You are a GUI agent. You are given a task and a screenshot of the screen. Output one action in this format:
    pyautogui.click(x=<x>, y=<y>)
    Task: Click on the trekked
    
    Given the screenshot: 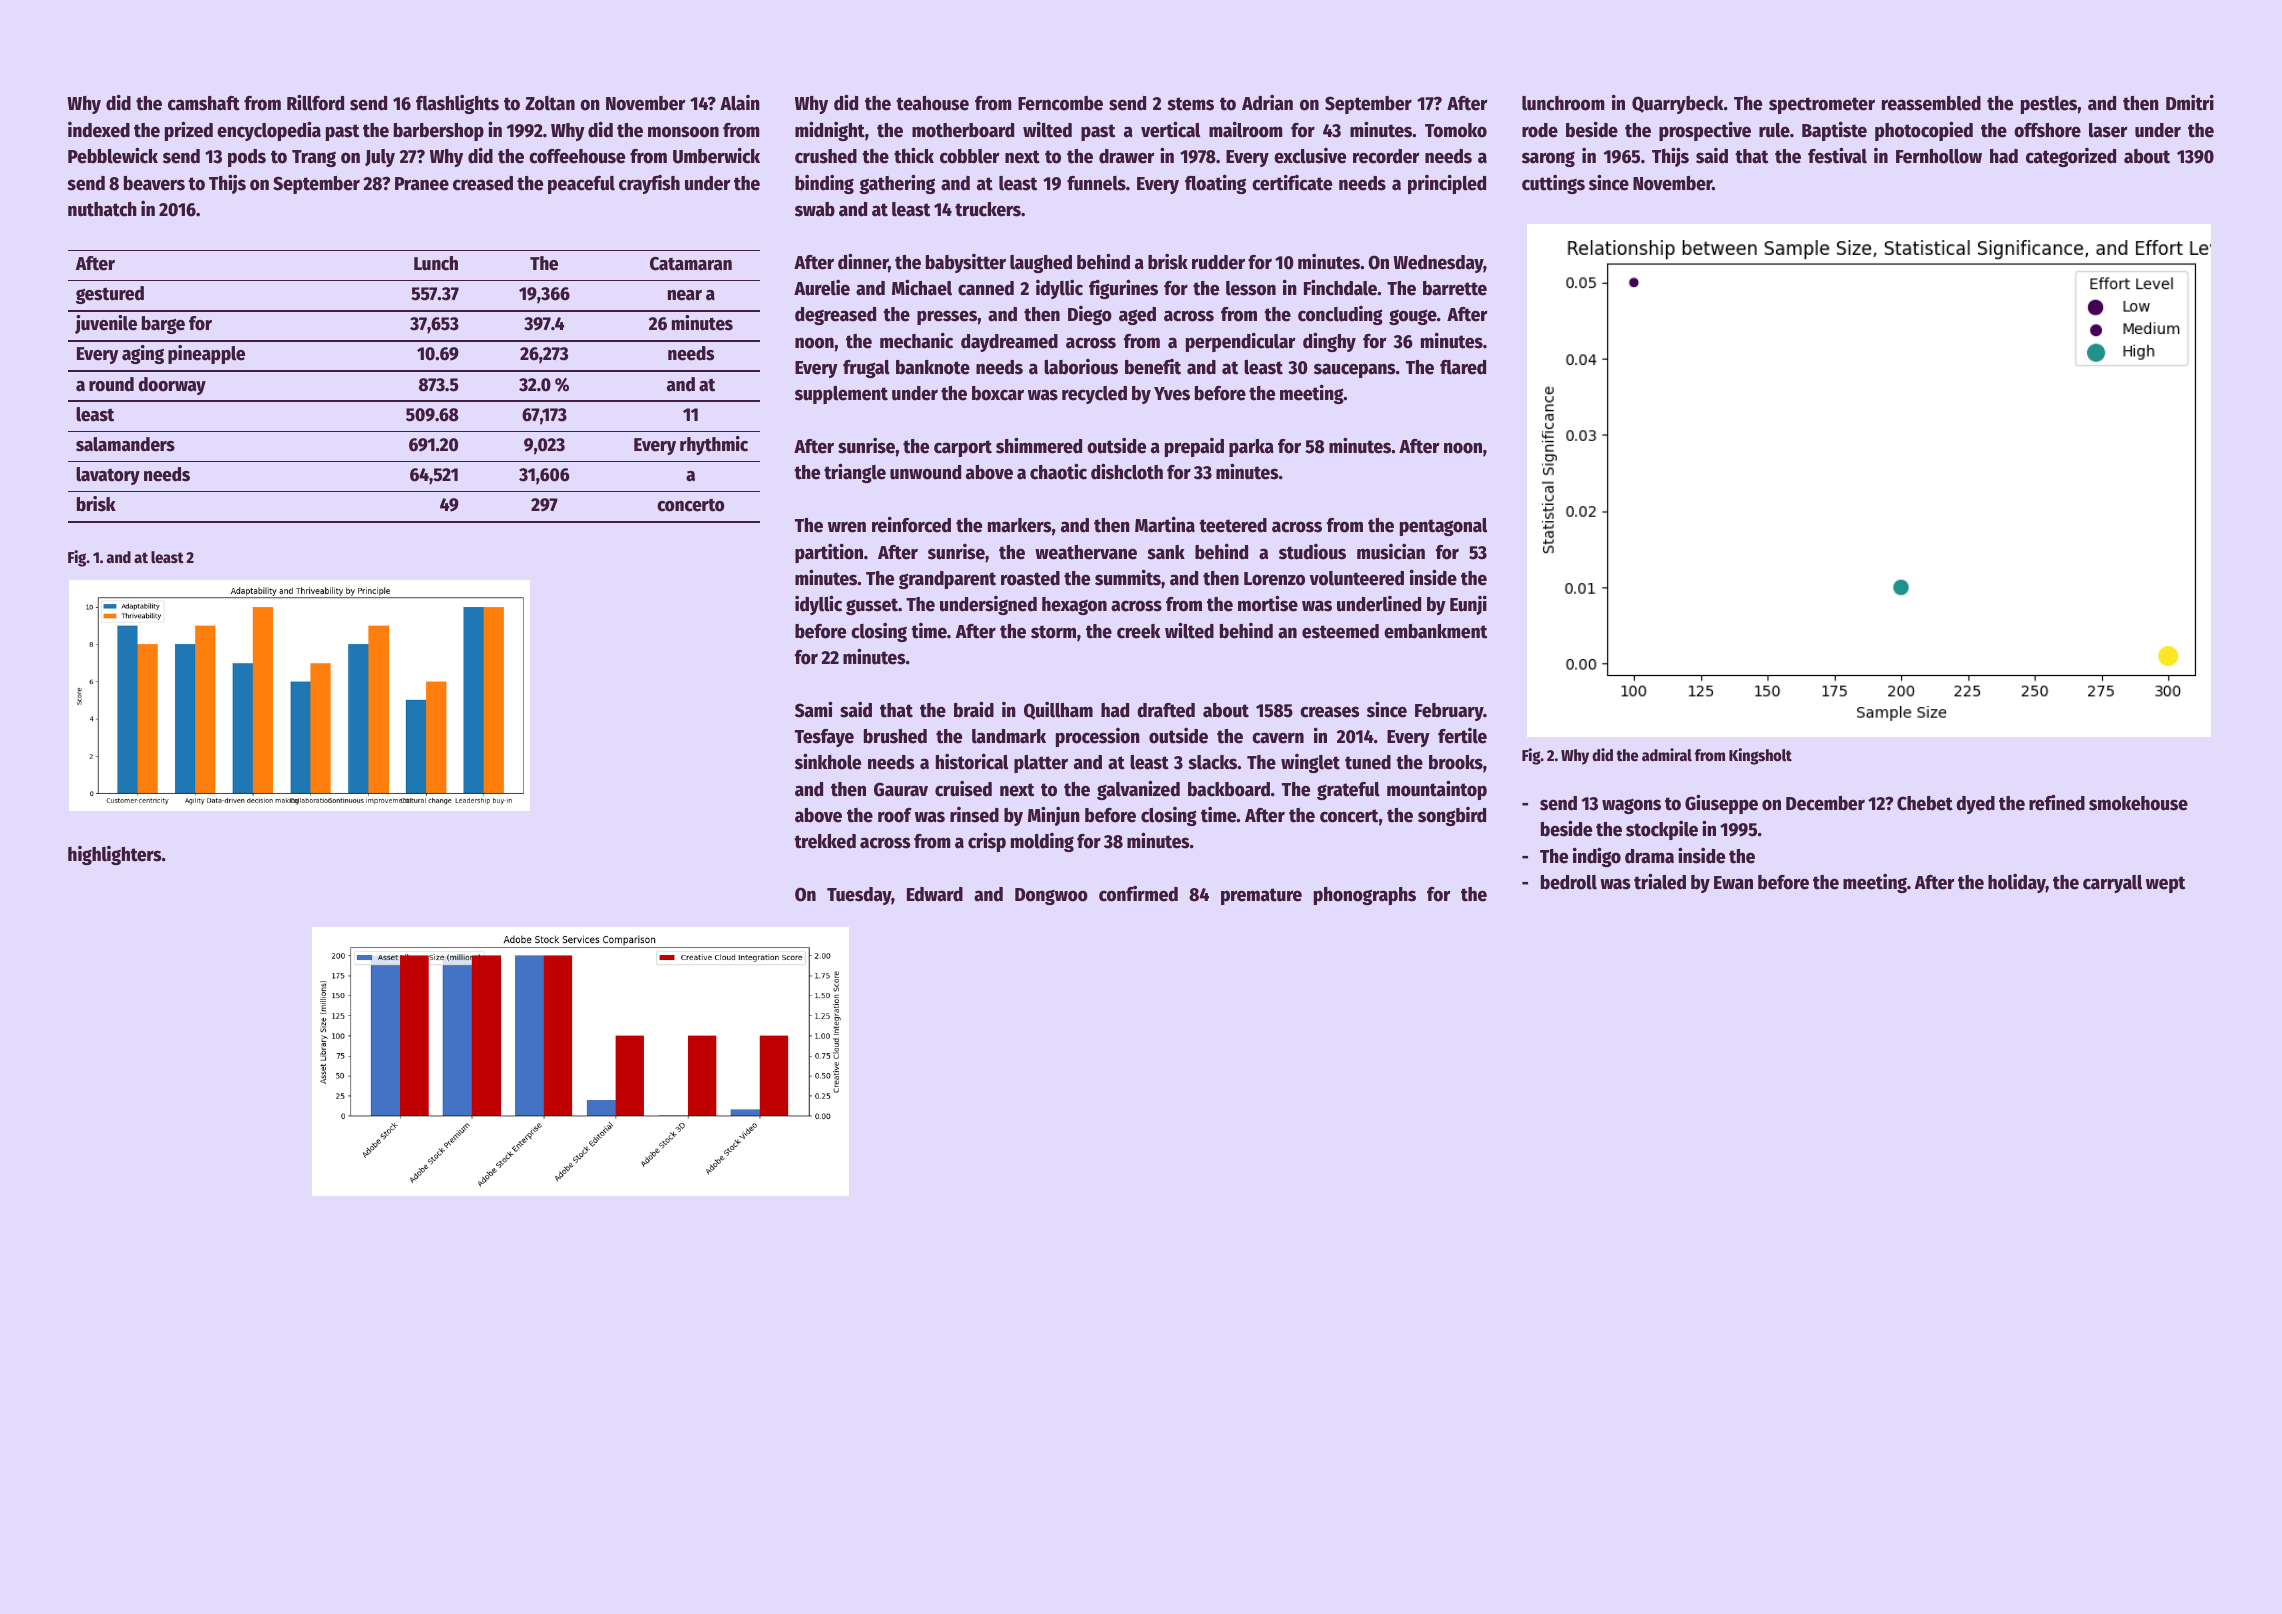 What is the action you would take?
    pyautogui.click(x=825, y=841)
